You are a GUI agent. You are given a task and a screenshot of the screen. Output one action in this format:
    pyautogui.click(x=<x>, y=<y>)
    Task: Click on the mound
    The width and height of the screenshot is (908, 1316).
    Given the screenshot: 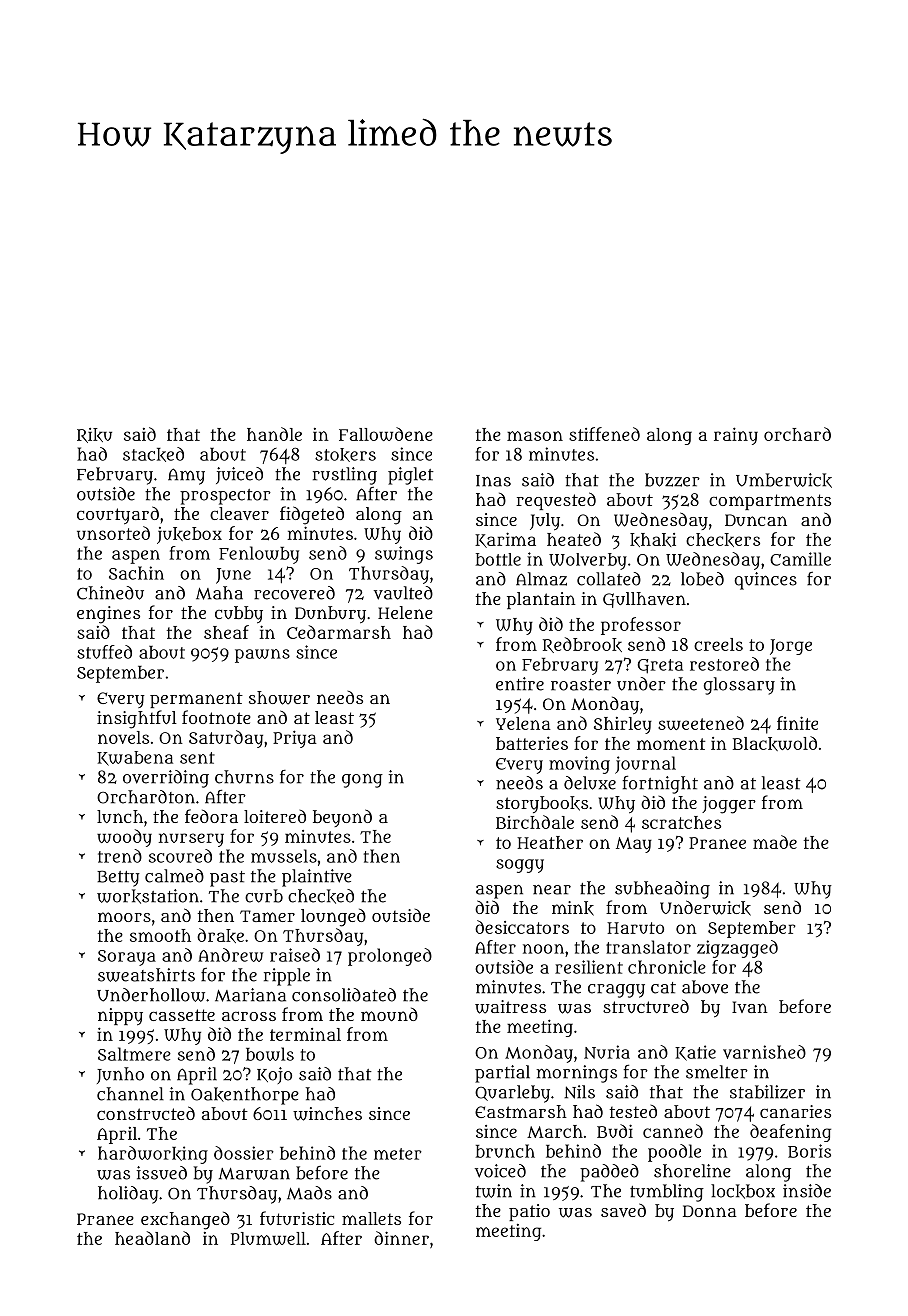 What is the action you would take?
    pyautogui.click(x=389, y=1014)
